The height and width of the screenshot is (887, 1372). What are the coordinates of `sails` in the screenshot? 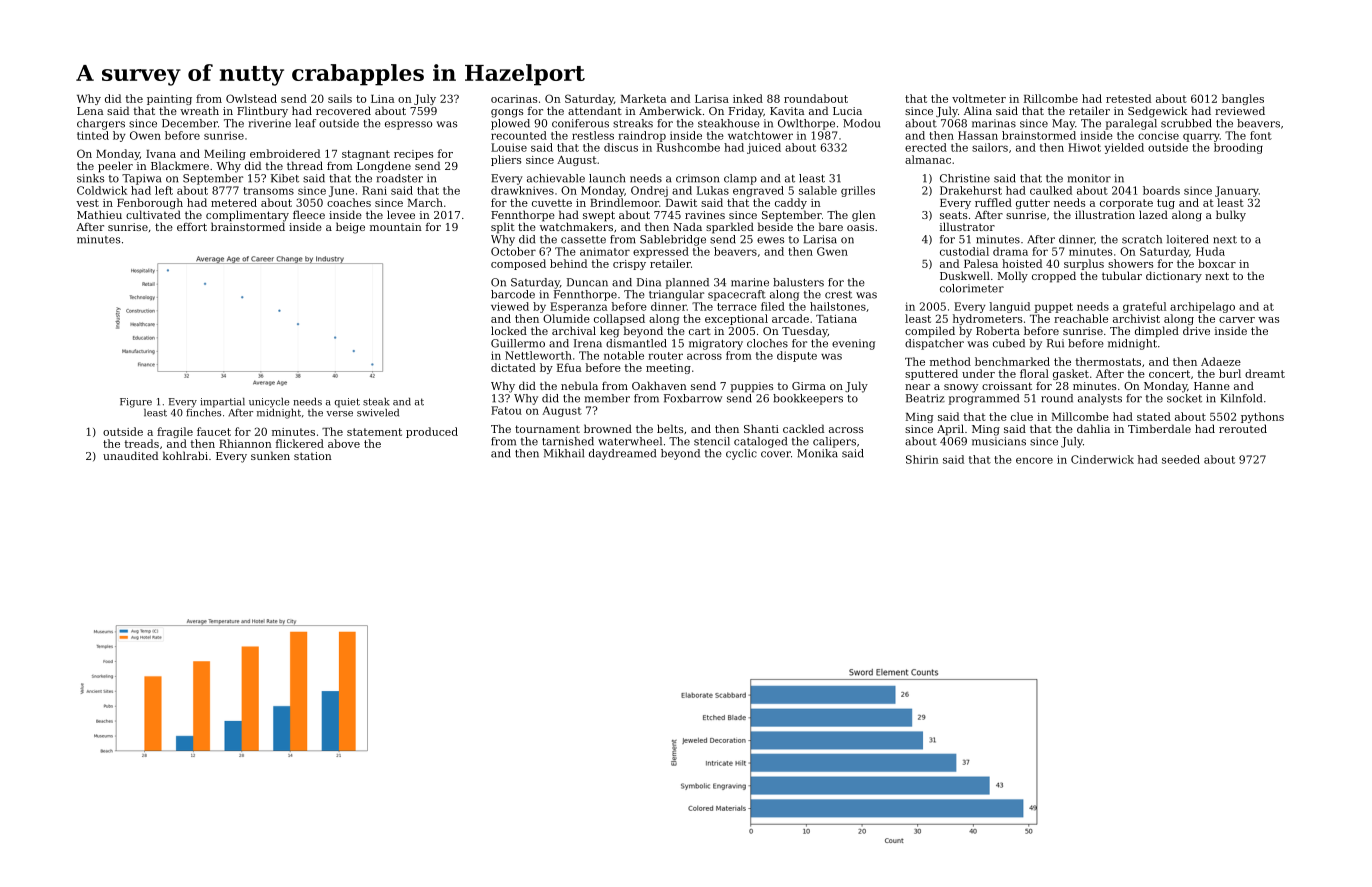 It's located at (340, 98).
